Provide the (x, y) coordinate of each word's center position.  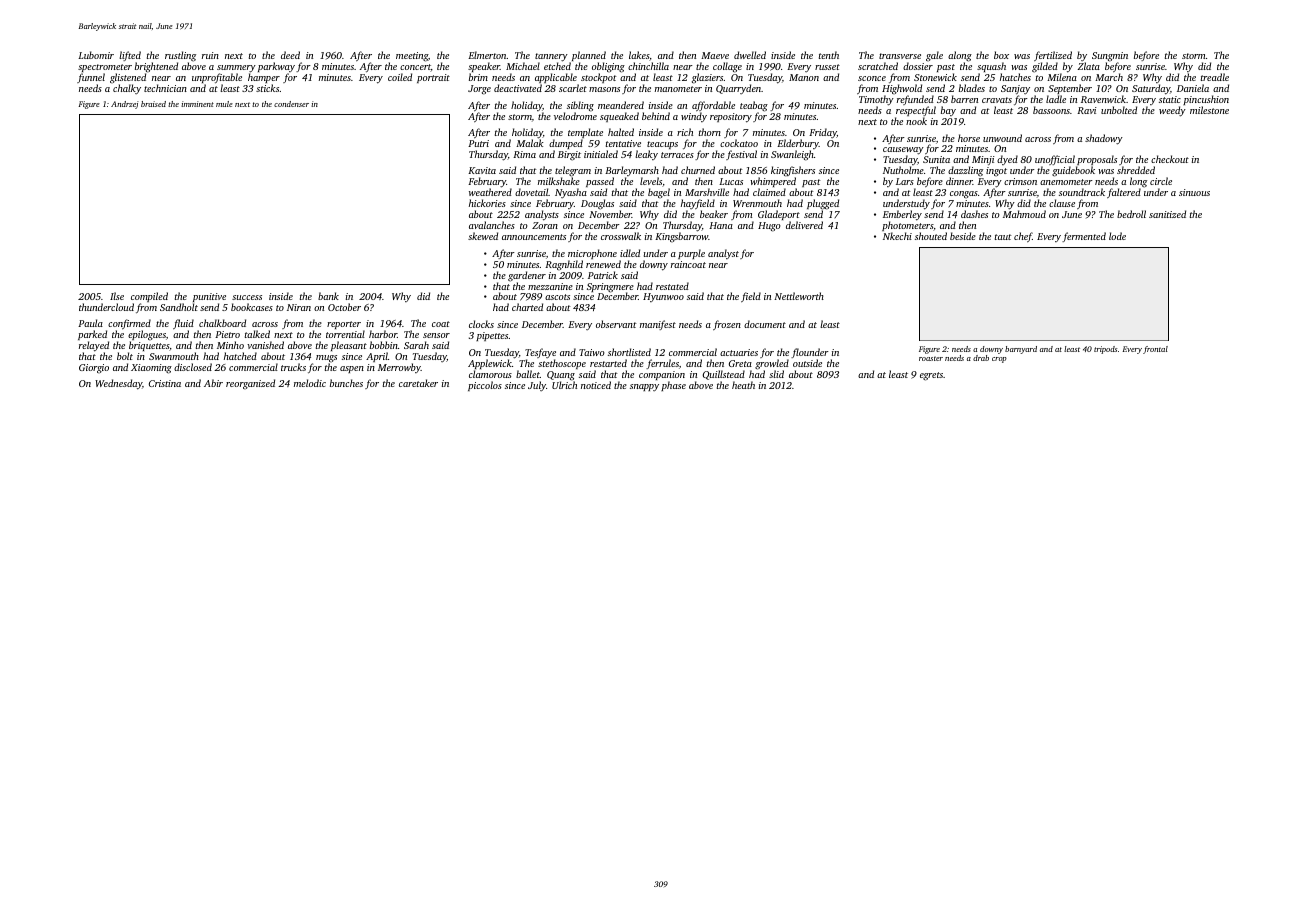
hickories (487, 203)
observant (616, 324)
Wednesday (118, 384)
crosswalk (621, 236)
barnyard (1021, 350)
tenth (829, 55)
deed (290, 55)
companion (662, 375)
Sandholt (179, 307)
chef (1023, 237)
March (1109, 77)
